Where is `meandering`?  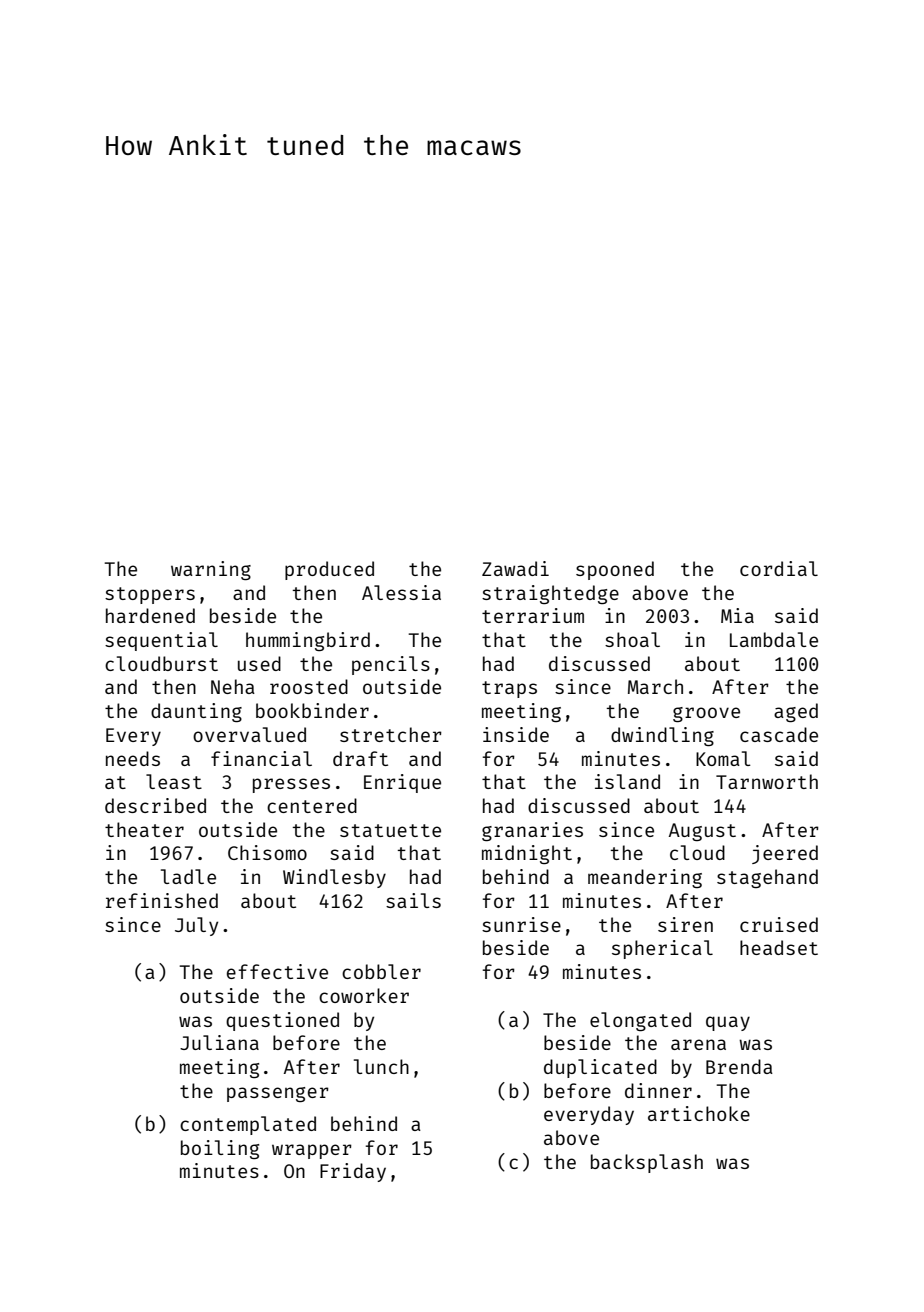
meandering is located at coordinates (645, 878).
